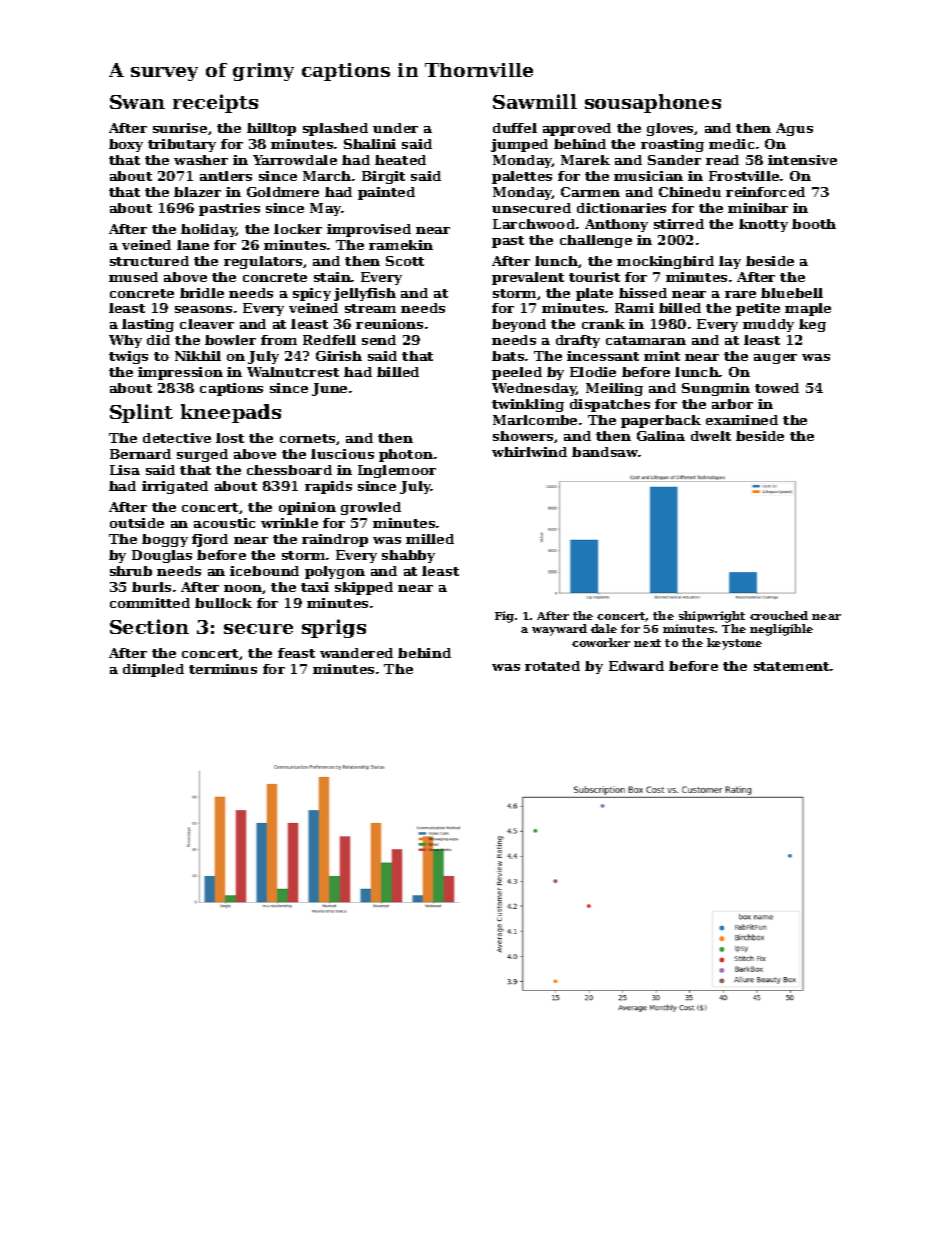 The height and width of the image is (1233, 952). Describe the element at coordinates (605, 452) in the image. I see `bandsaw` at that location.
